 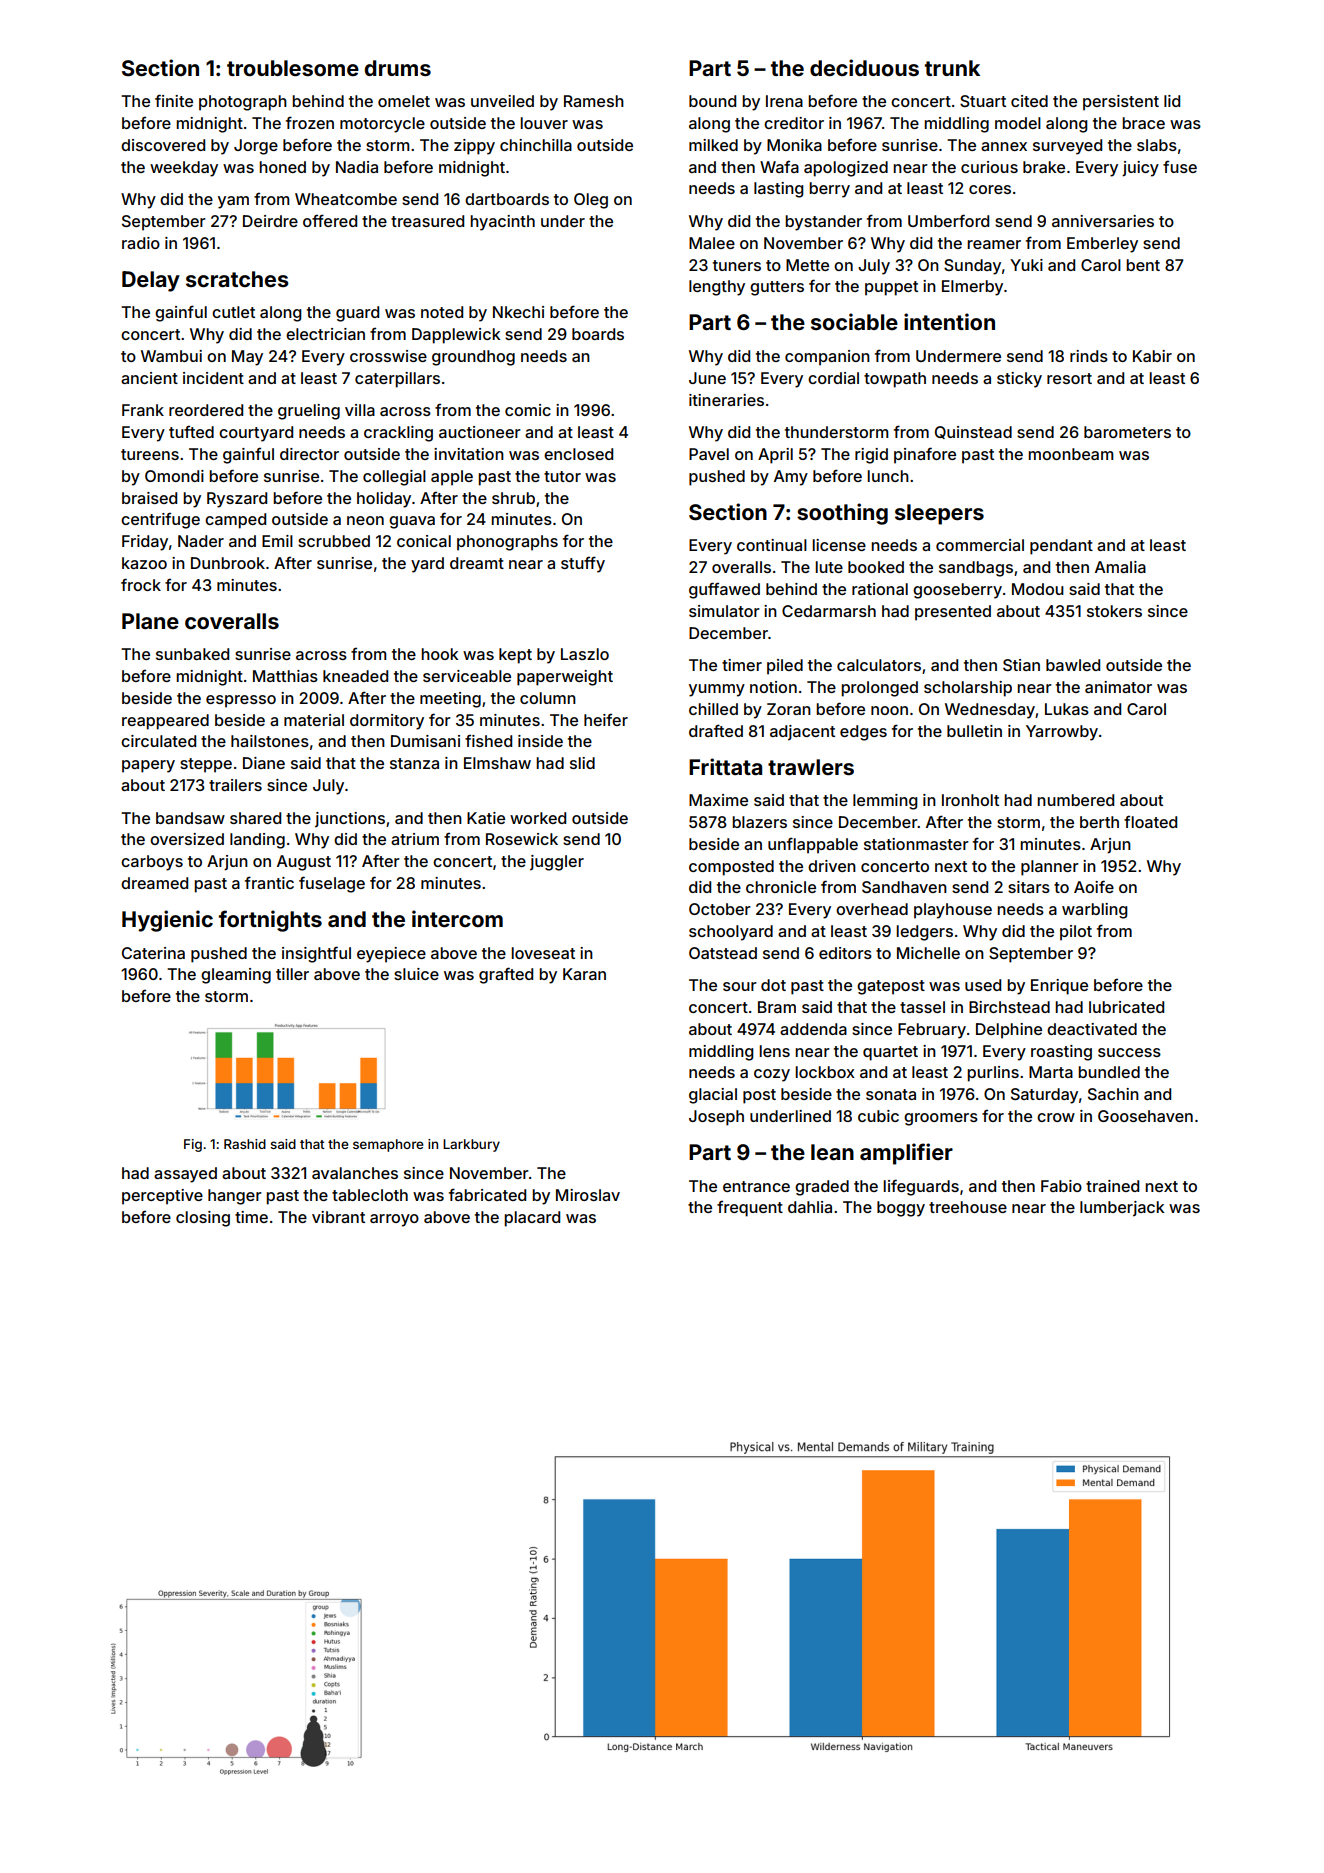 I want to click on papery, so click(x=148, y=766).
